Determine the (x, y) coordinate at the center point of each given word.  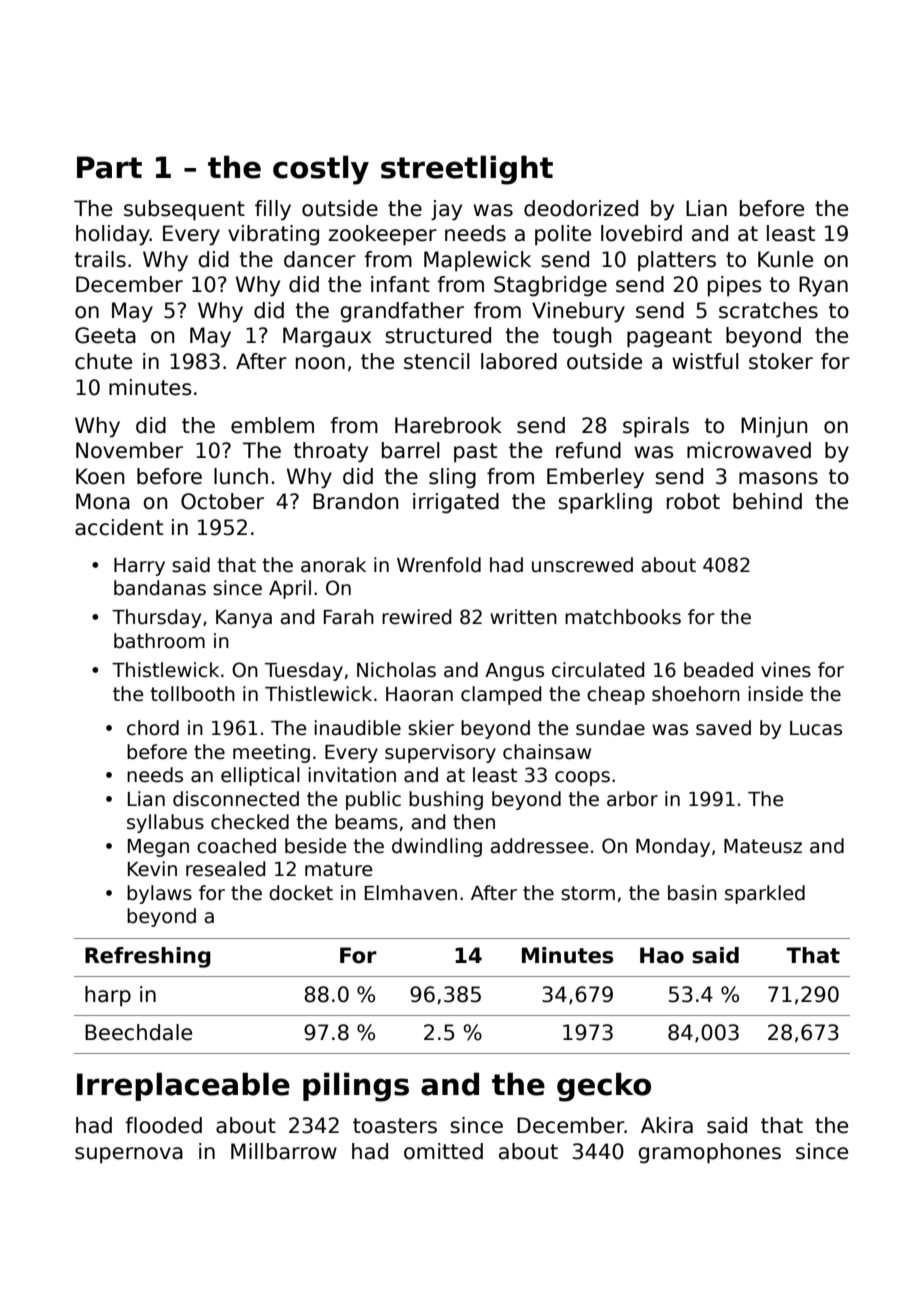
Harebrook (448, 425)
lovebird (641, 233)
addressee (539, 846)
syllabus (165, 823)
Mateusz (763, 846)
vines (786, 670)
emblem (272, 425)
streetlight (467, 170)
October (222, 501)
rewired (416, 617)
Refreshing (148, 957)
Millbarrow (284, 1151)
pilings (356, 1087)
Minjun (774, 427)
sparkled (765, 894)
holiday (113, 235)
